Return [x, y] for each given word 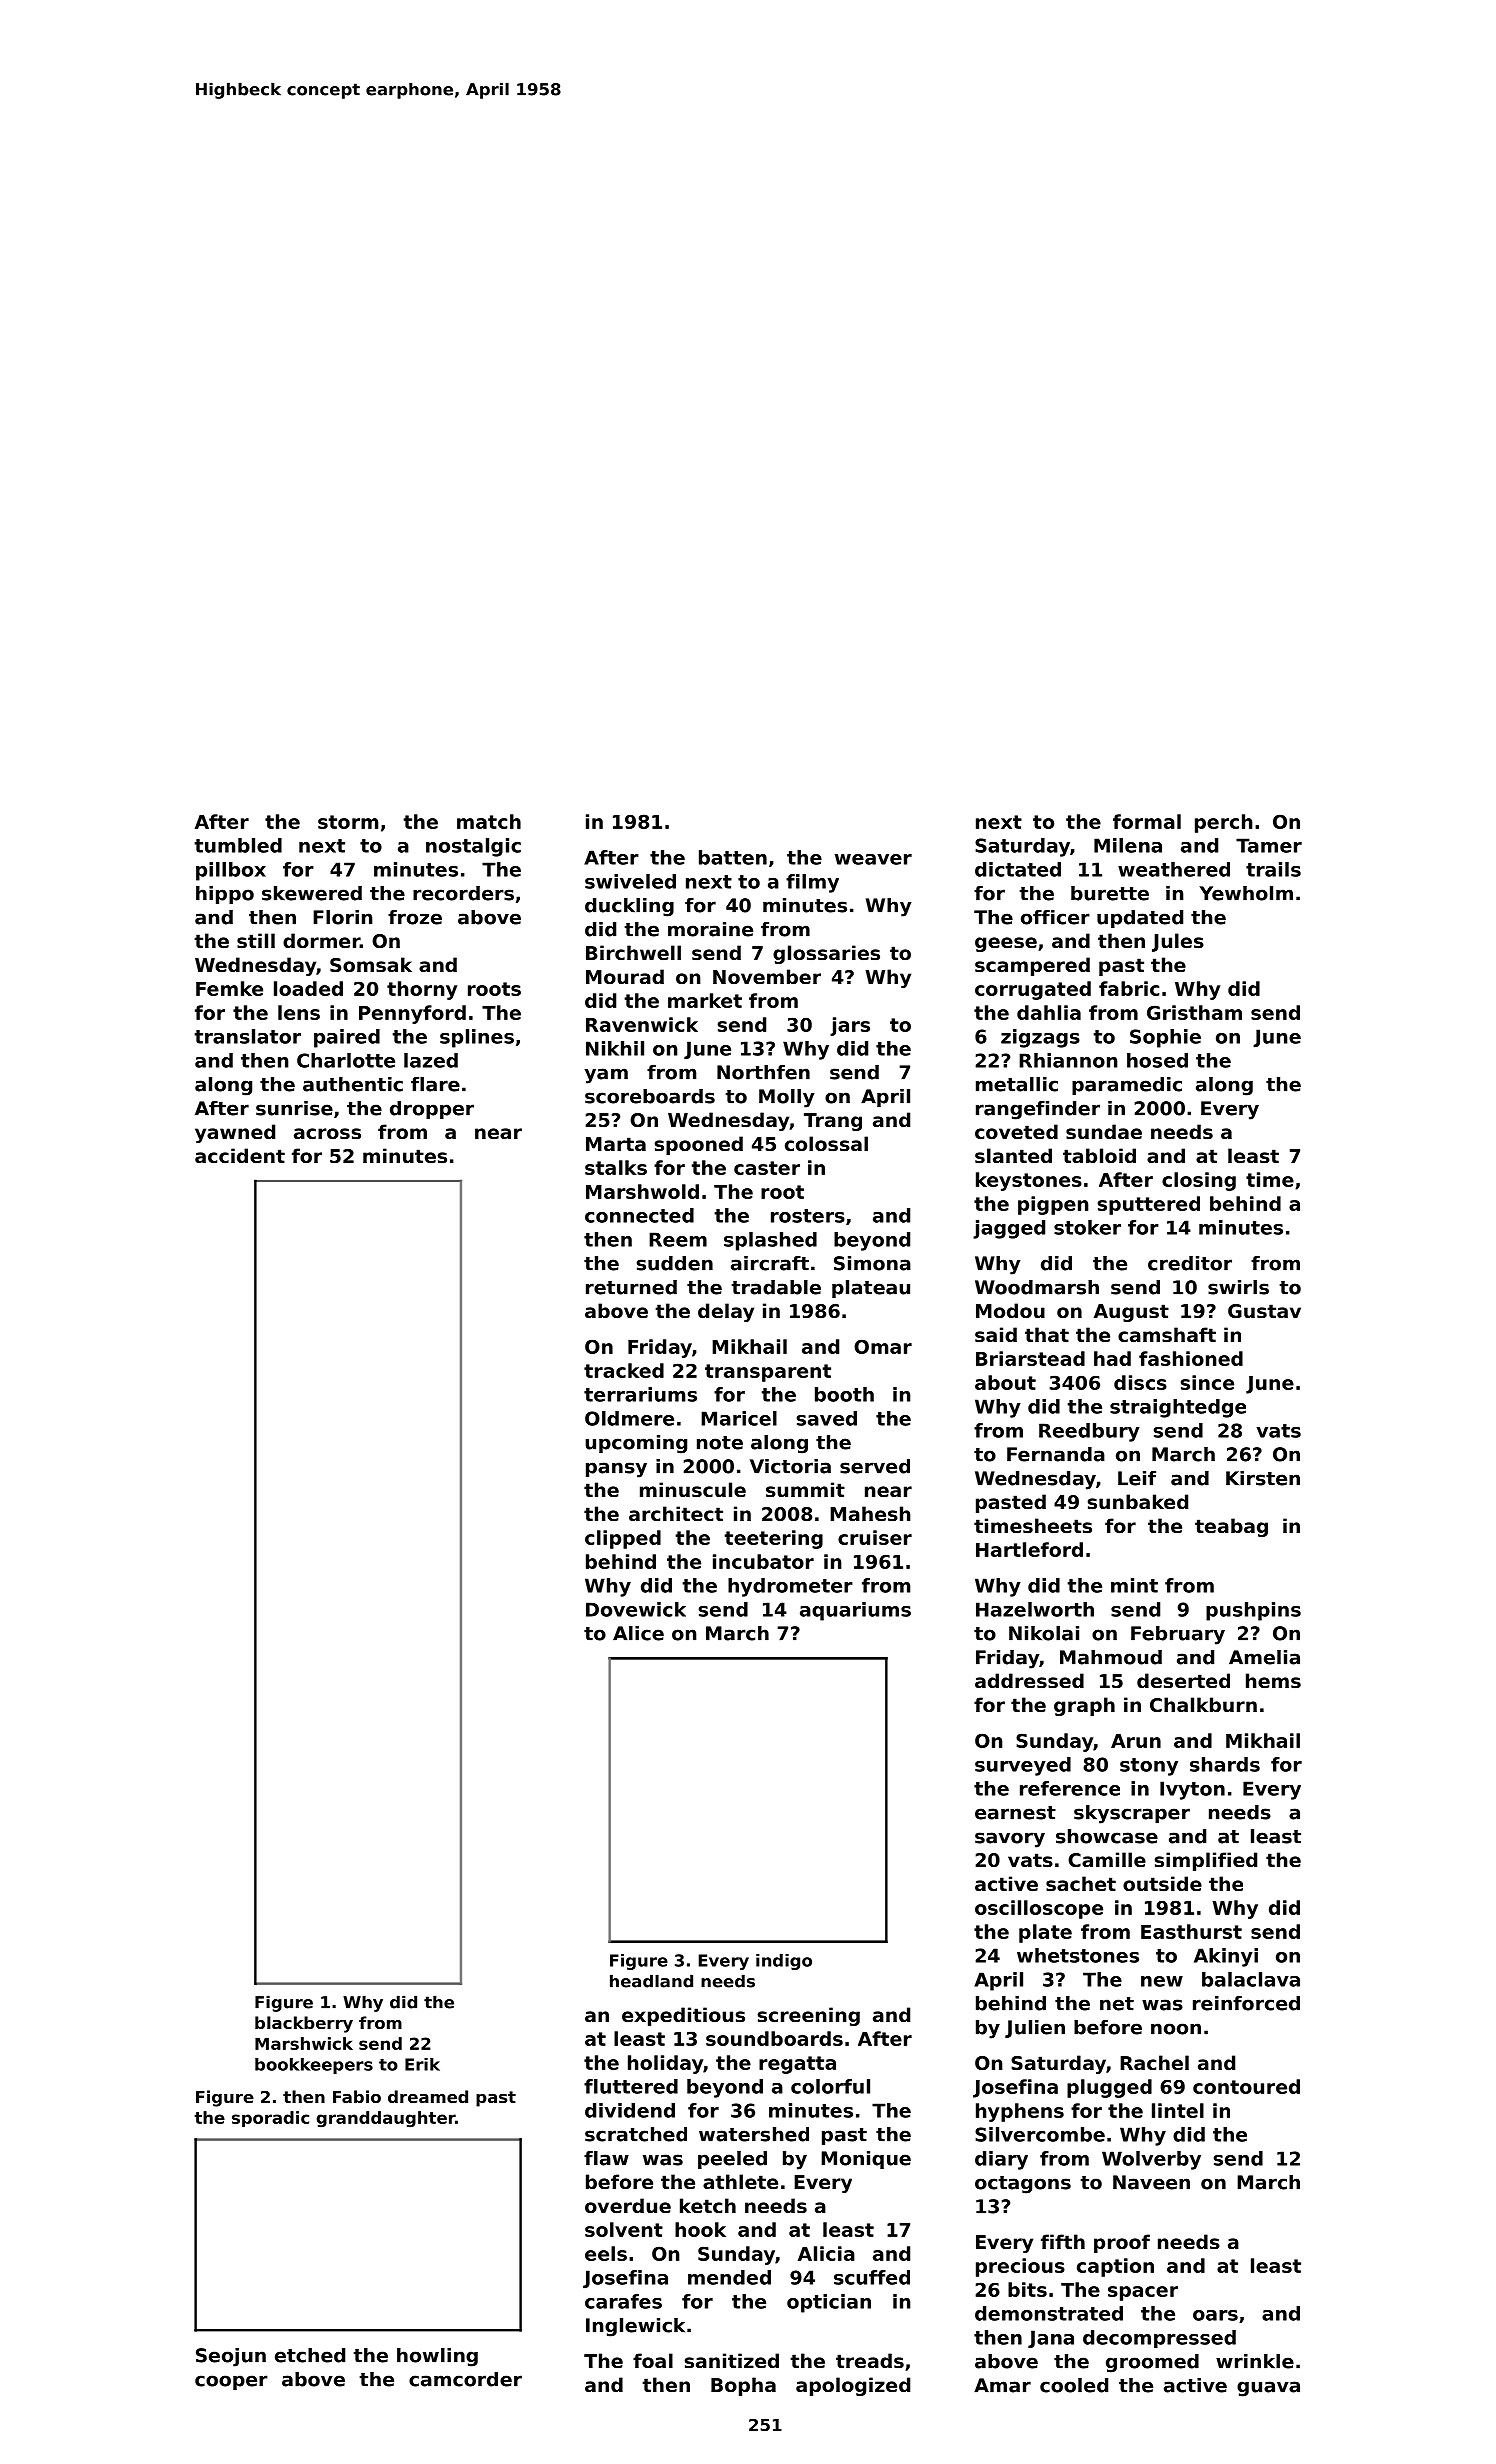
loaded [308, 988]
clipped [623, 1539]
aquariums [855, 1611]
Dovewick [636, 1609]
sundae [1104, 1131]
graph [1084, 1706]
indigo [784, 1962]
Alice [638, 1633]
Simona [872, 1263]
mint [1134, 1585]
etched [310, 2355]
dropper [432, 1110]
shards [1225, 1764]
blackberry [304, 2024]
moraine [710, 929]
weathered [1174, 869]
